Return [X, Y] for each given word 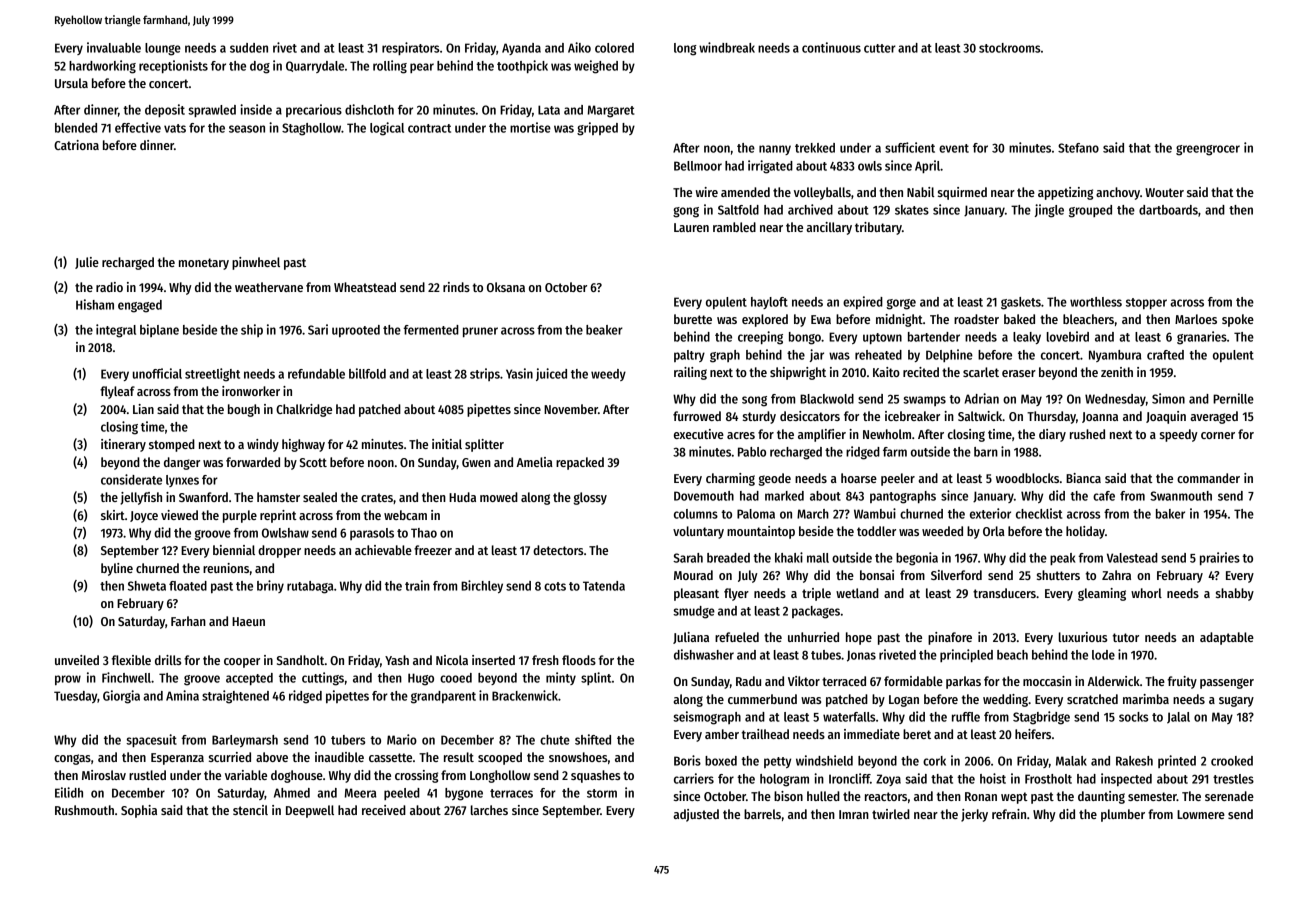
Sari [318, 329]
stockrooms [1010, 48]
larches [489, 810]
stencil [250, 810]
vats [175, 128]
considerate [131, 479]
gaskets [1021, 303]
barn [986, 452]
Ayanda [521, 49]
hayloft [769, 303]
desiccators [810, 416]
